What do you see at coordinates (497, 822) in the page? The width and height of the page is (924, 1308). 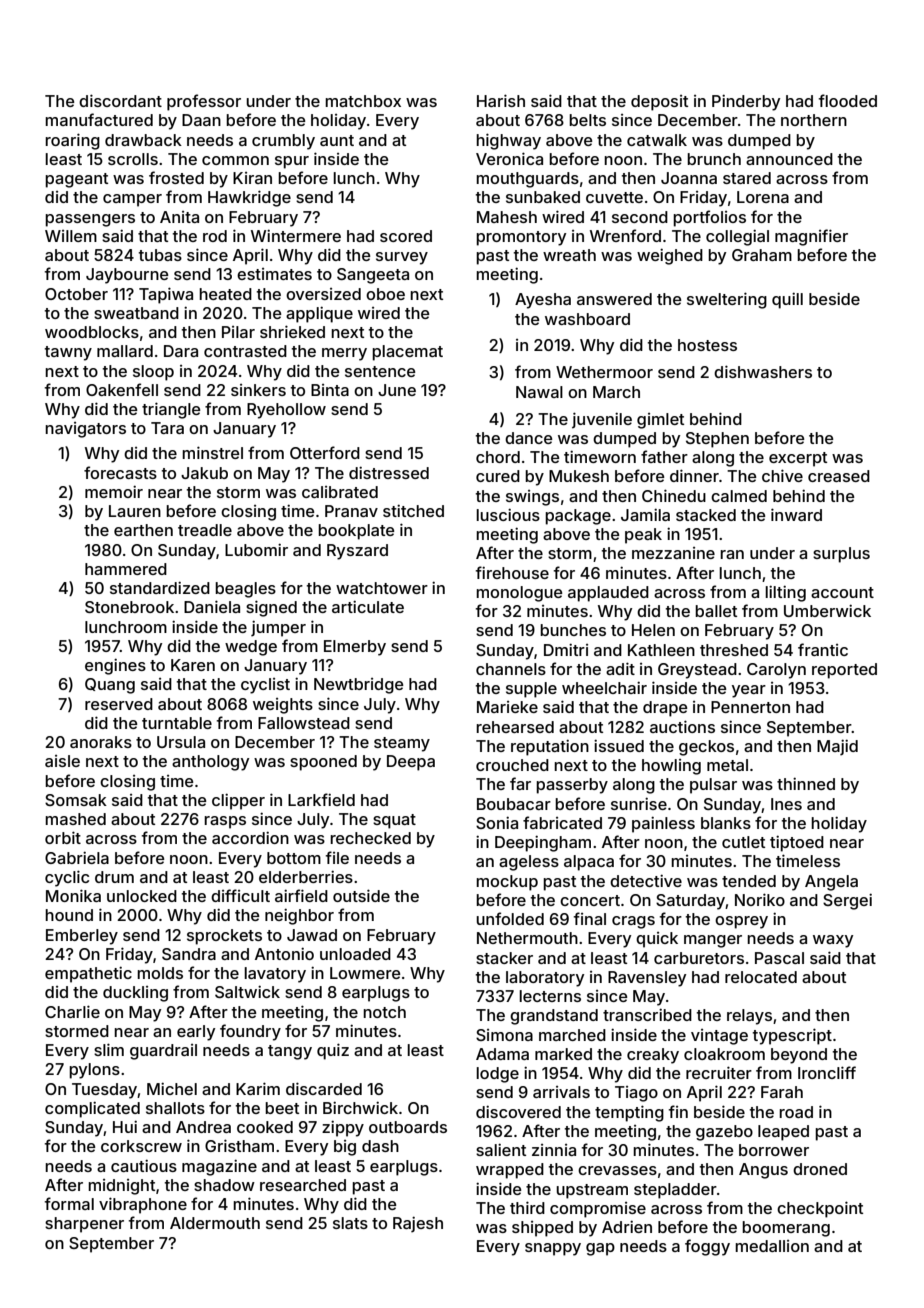 I see `Sonia` at bounding box center [497, 822].
